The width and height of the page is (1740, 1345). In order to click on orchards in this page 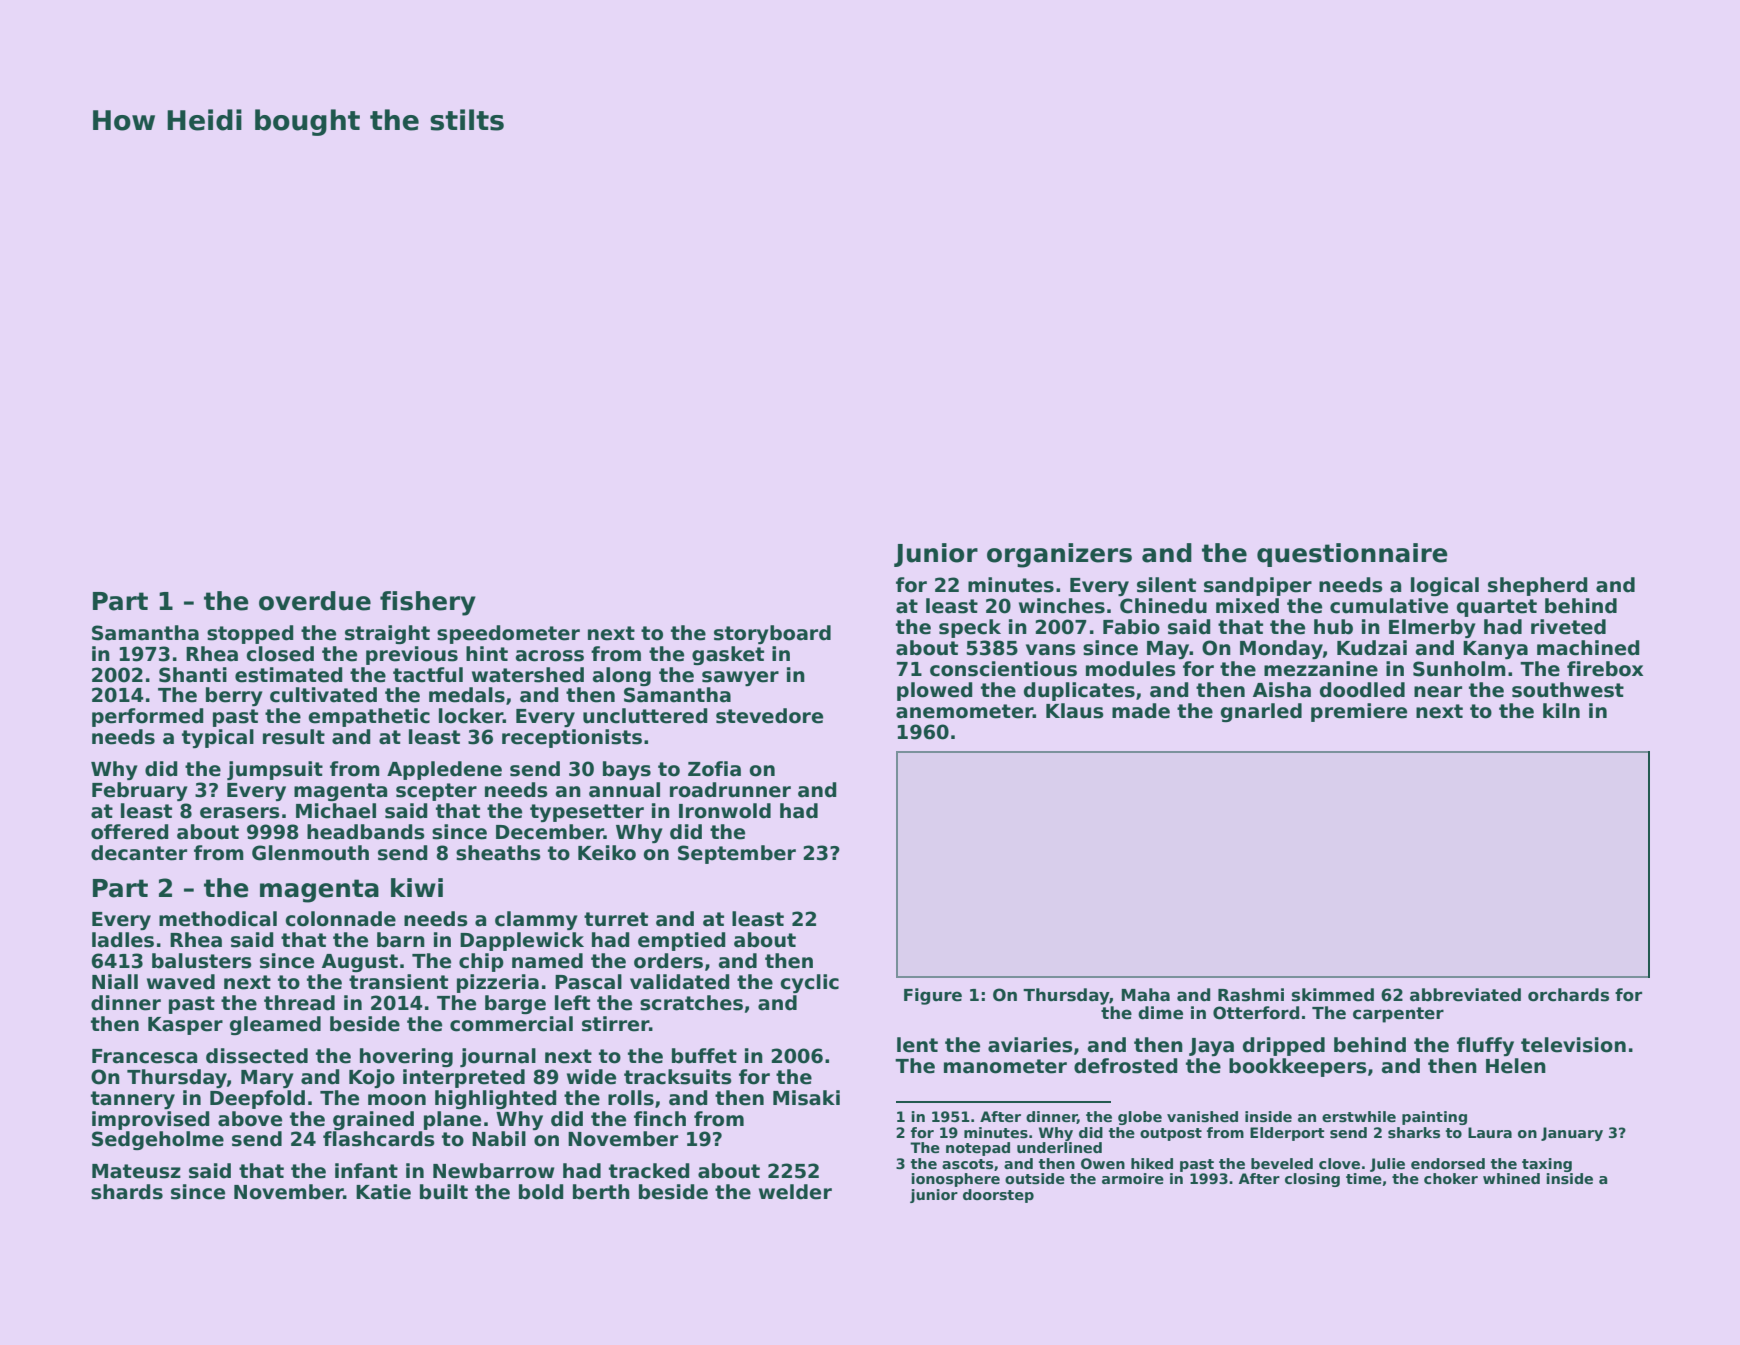, I will do `click(1568, 995)`.
